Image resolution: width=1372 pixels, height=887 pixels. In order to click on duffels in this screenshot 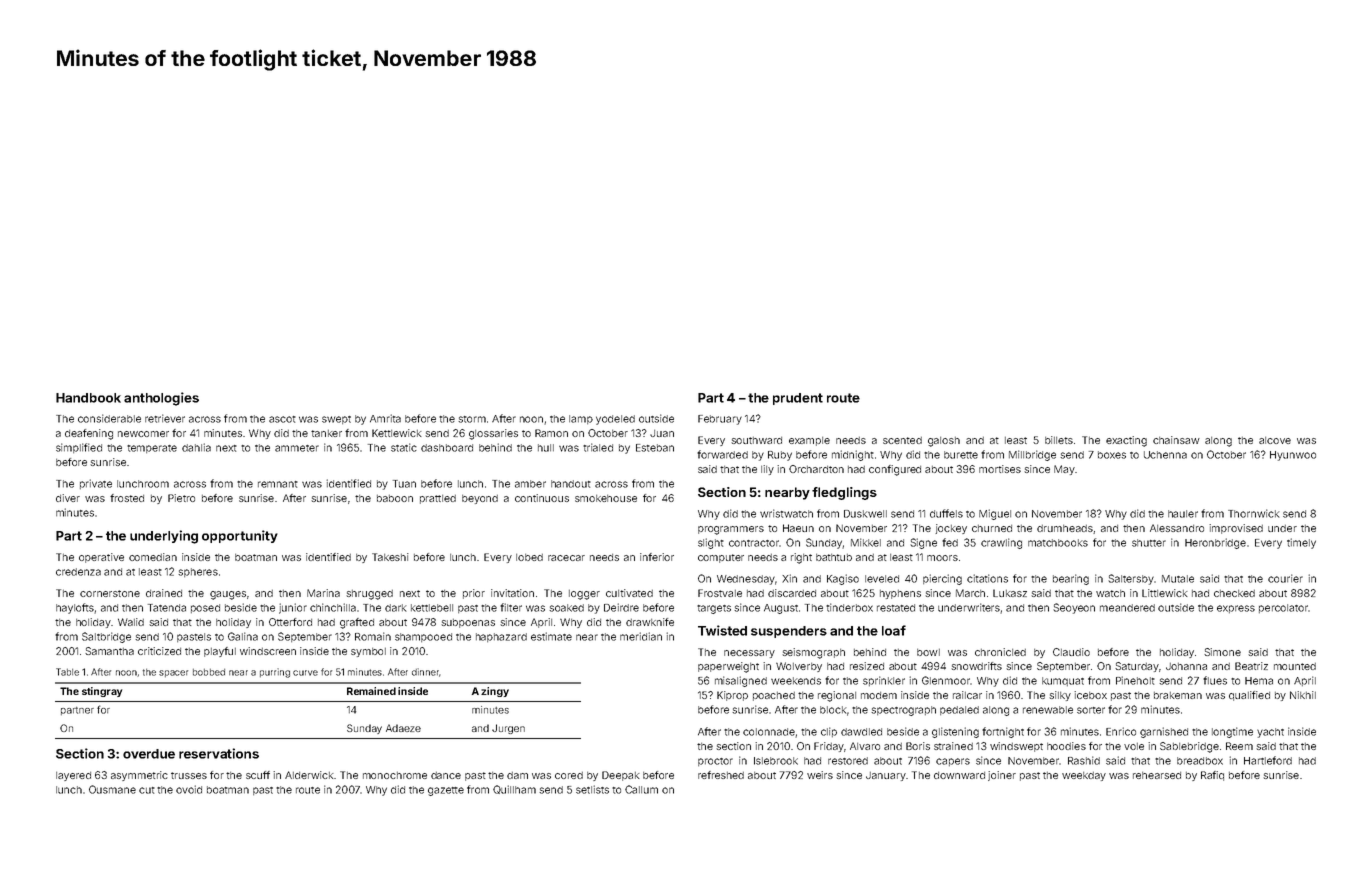, I will do `click(946, 513)`.
